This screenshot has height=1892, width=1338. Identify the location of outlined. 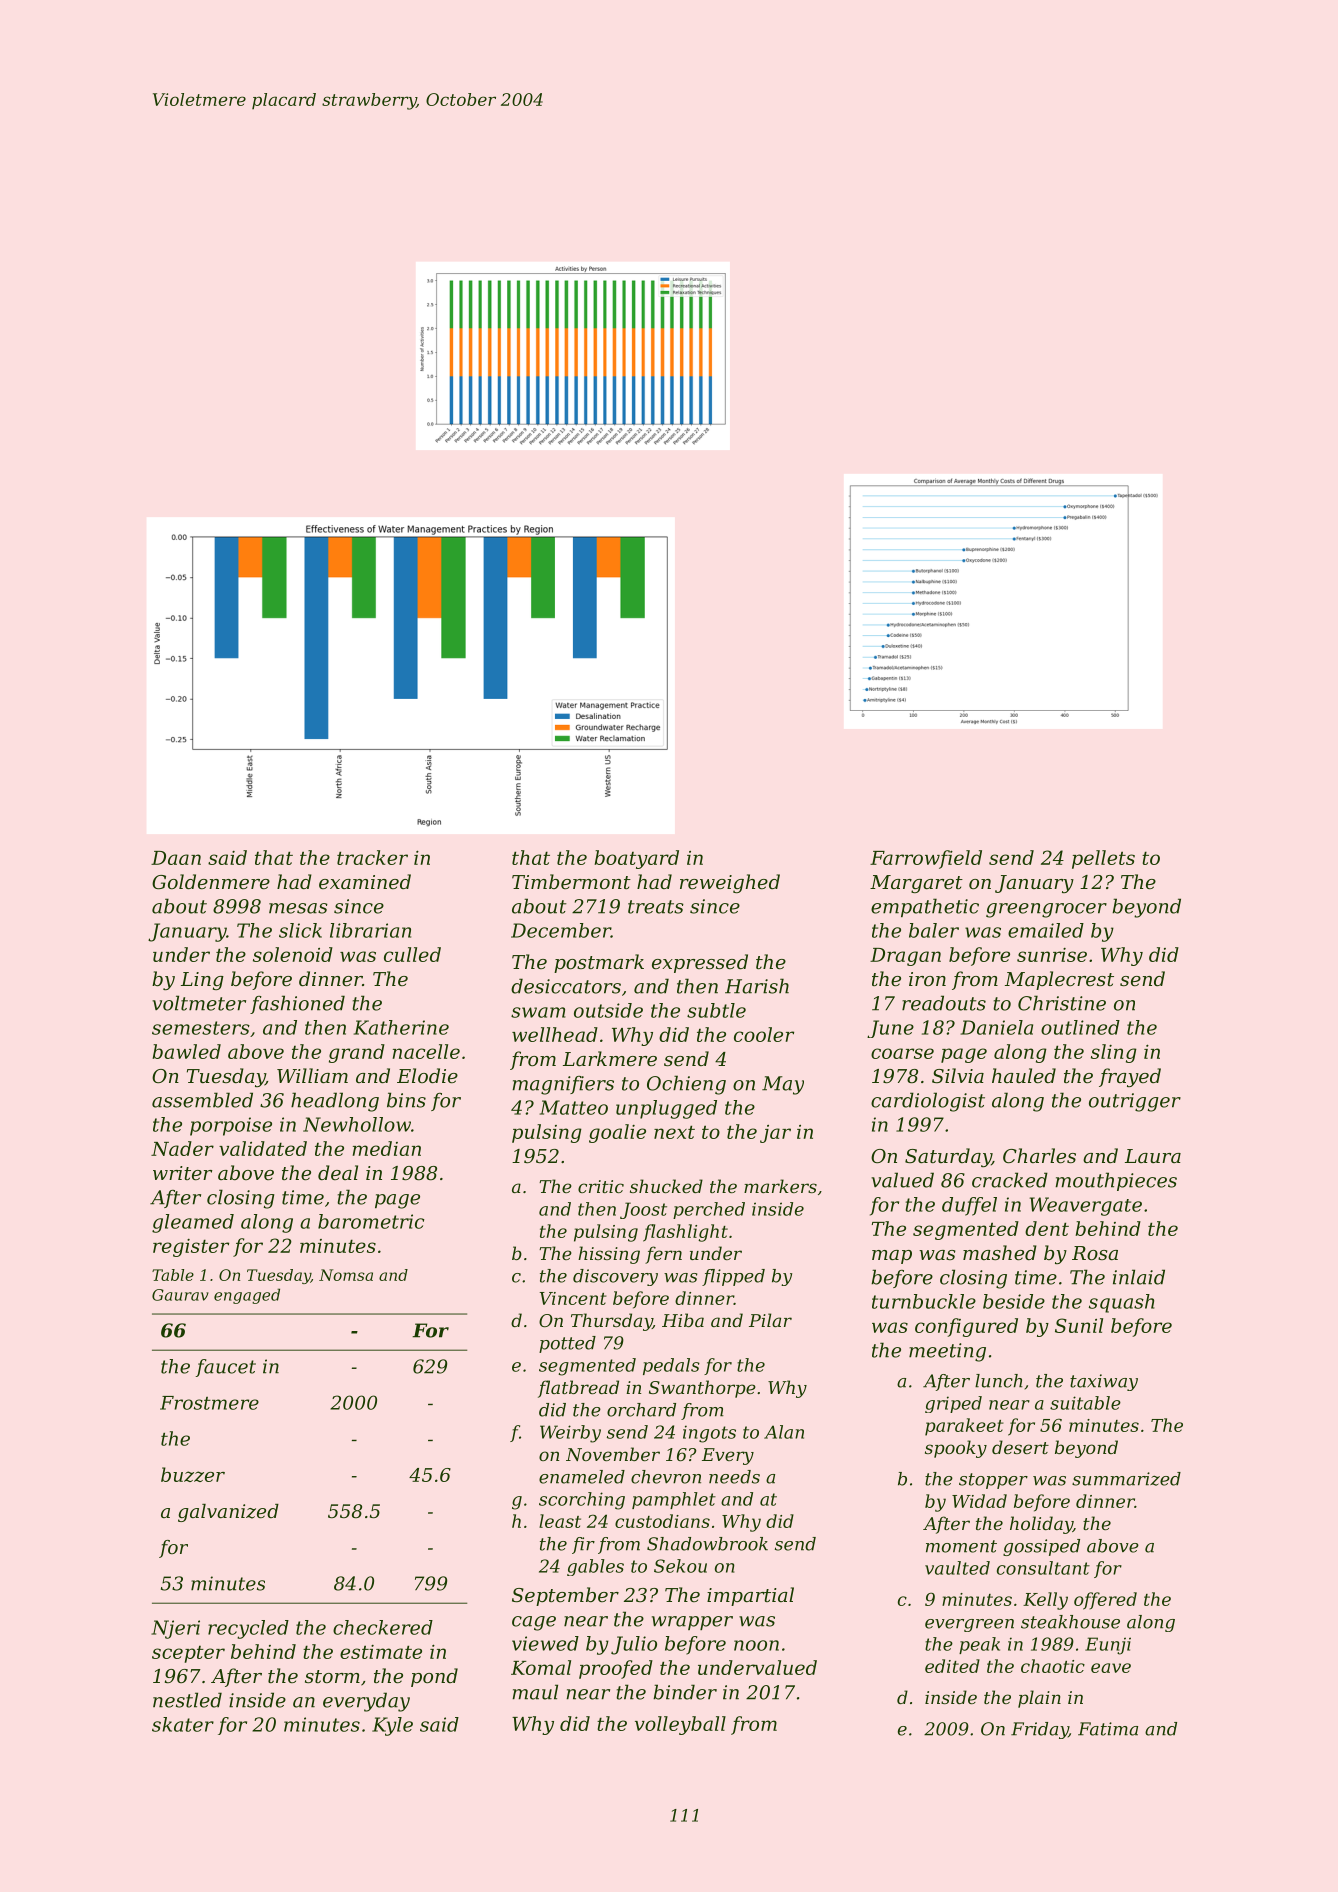
(1080, 1027).
